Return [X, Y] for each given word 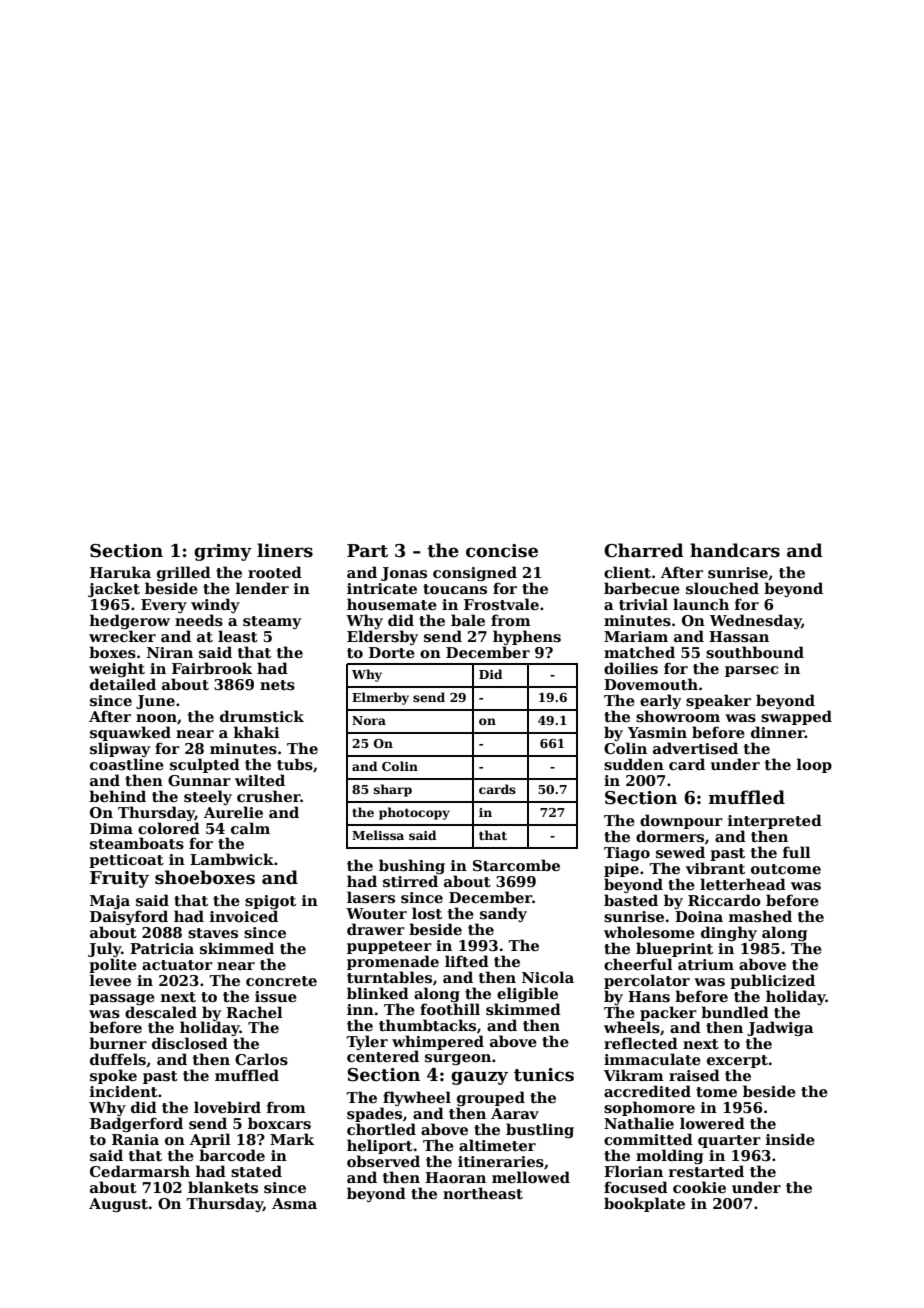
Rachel [254, 1012]
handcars [735, 550]
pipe [621, 870]
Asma [294, 1204]
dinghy [729, 933]
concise [502, 551]
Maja [110, 902]
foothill [450, 1009]
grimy [223, 552]
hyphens [527, 637]
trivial [643, 604]
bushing [412, 866]
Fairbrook [212, 668]
